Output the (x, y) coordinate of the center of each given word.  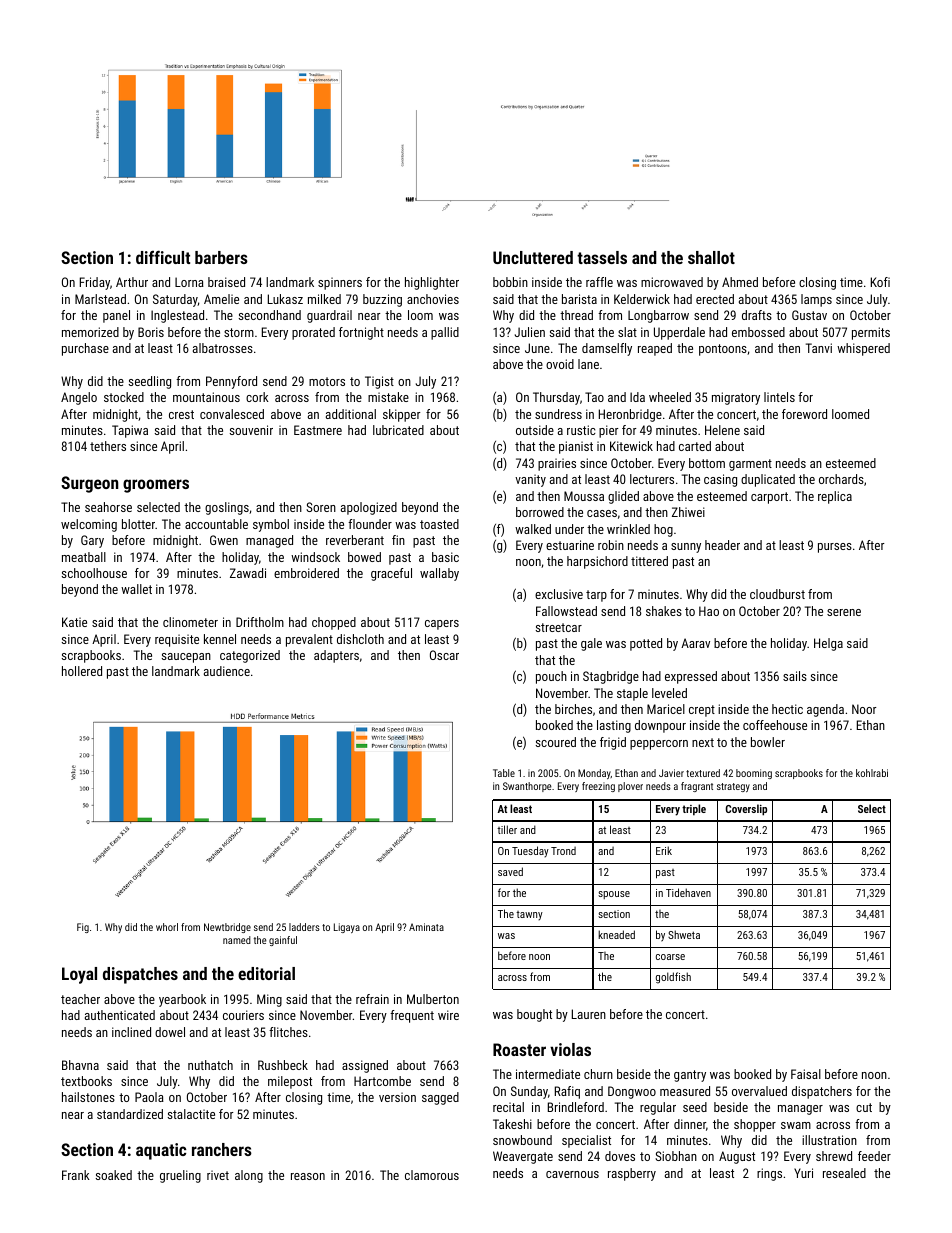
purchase (85, 349)
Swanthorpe (527, 787)
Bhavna (80, 1065)
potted (646, 644)
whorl (167, 927)
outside (535, 430)
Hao (709, 611)
